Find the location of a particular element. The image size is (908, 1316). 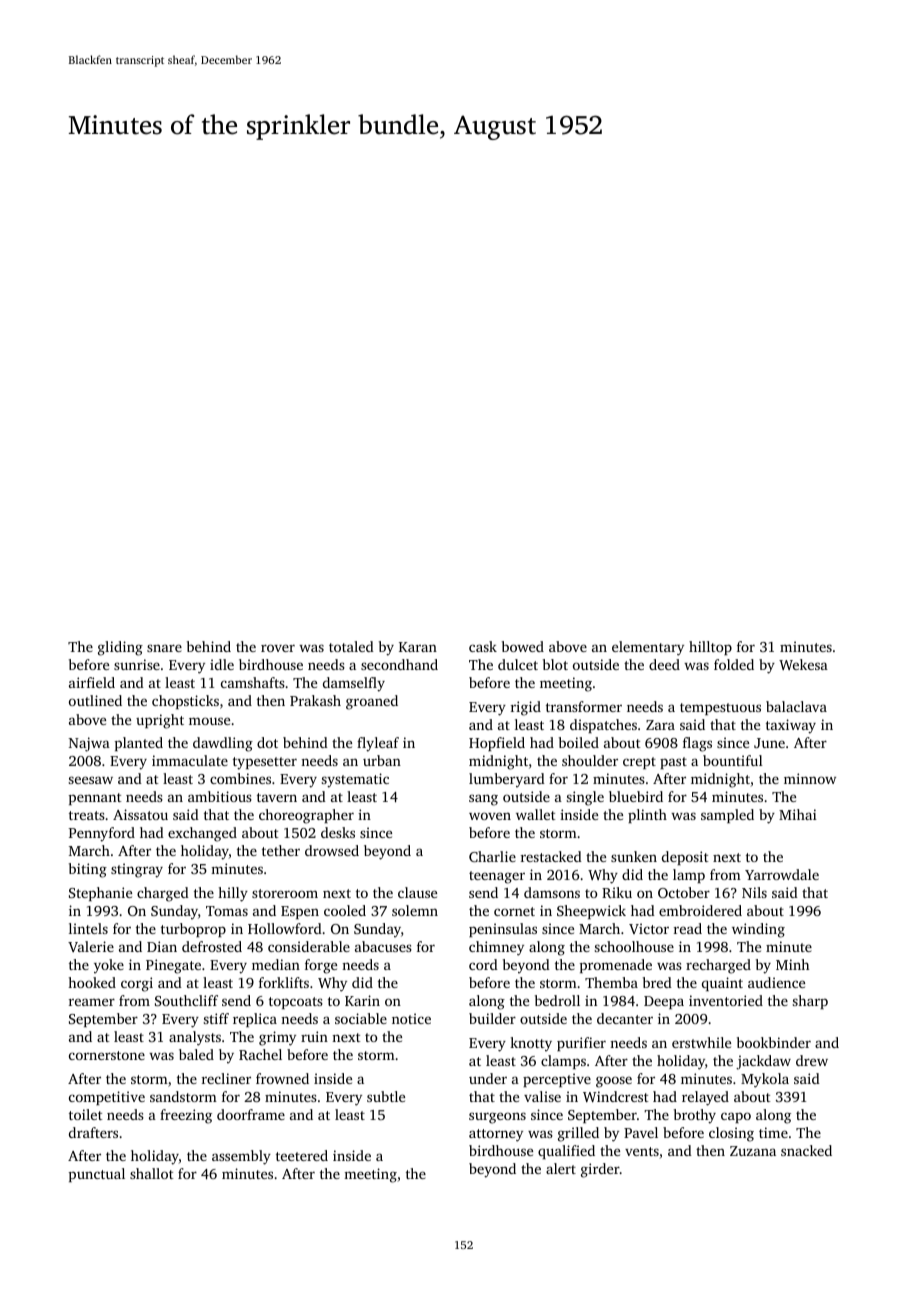

chimney is located at coordinates (496, 948).
